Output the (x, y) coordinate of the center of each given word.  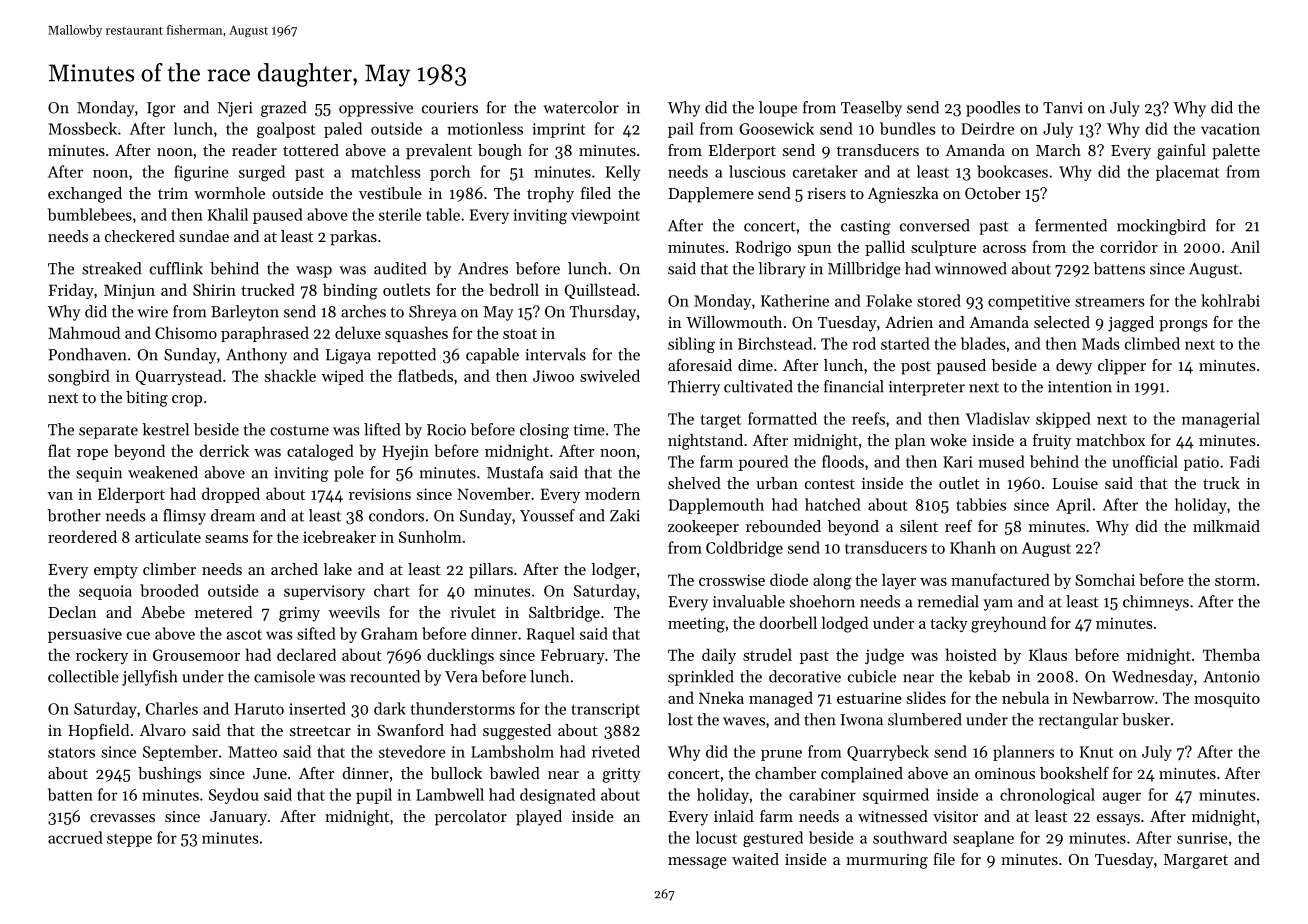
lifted (382, 429)
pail (681, 130)
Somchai (1105, 579)
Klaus (1048, 654)
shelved (694, 483)
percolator (471, 818)
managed (781, 699)
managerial (1221, 420)
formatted (782, 418)
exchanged (85, 195)
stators (71, 752)
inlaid (734, 816)
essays (1118, 820)
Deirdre (987, 128)
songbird (79, 377)
